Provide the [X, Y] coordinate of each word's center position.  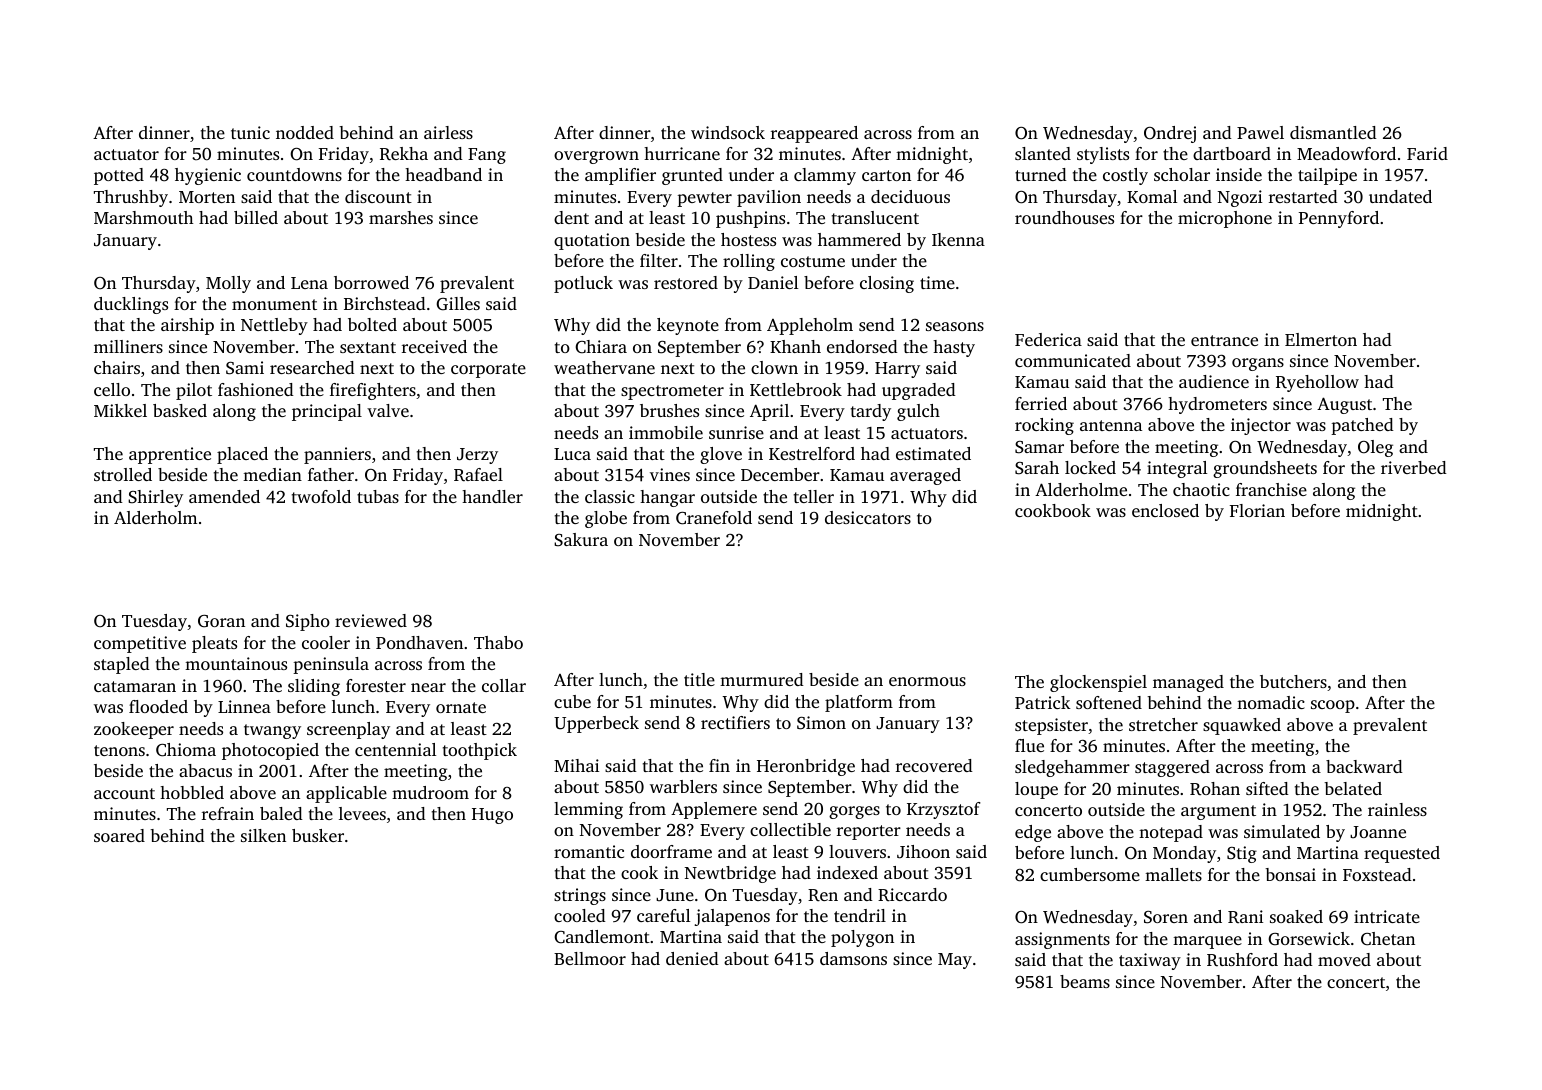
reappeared [814, 134]
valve [388, 410]
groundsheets [1265, 469]
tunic [250, 132]
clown [774, 367]
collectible [790, 829]
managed [1188, 683]
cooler [326, 642]
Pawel [1260, 132]
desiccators [868, 517]
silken [263, 835]
